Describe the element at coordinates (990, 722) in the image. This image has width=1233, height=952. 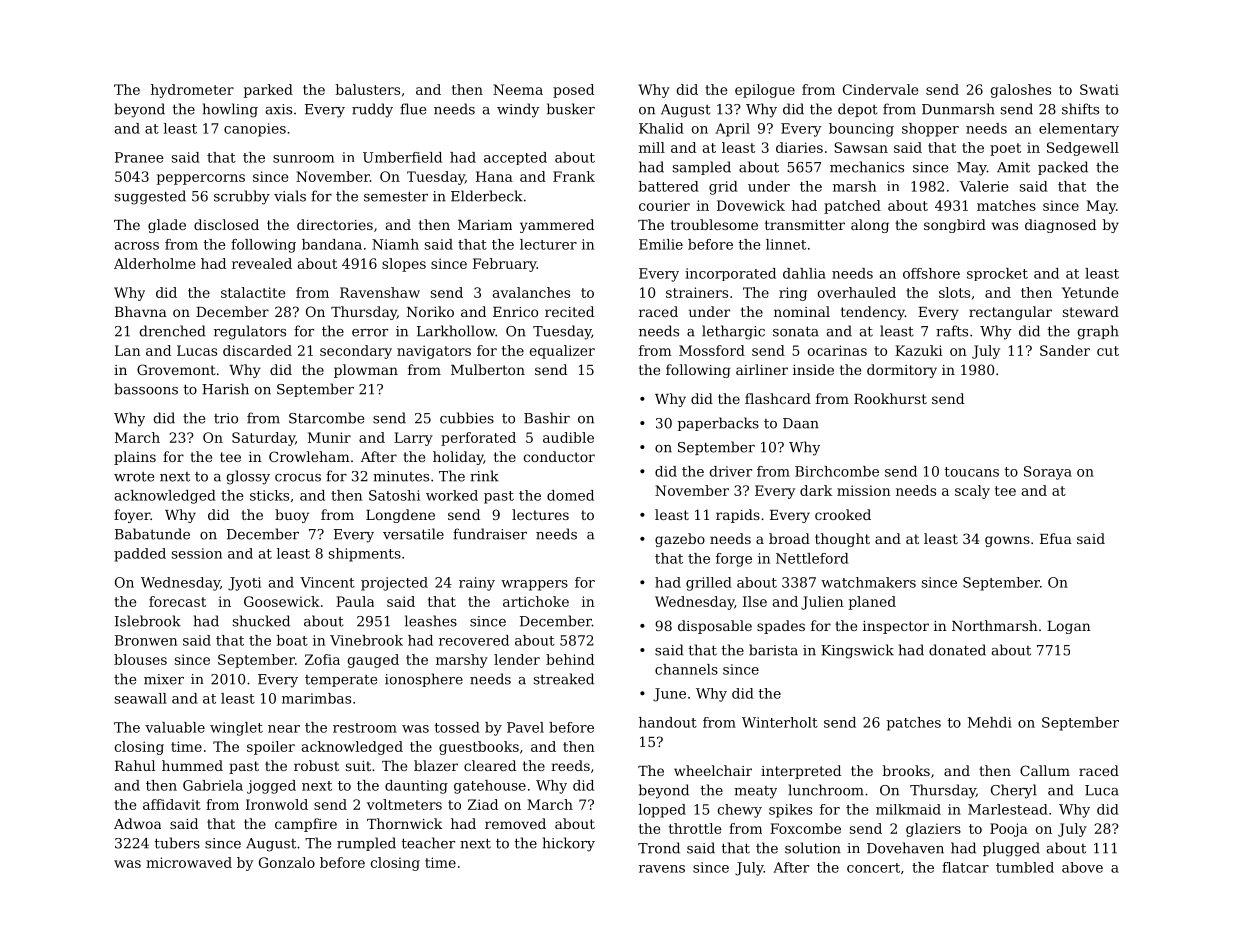
I see `Mehdi` at that location.
